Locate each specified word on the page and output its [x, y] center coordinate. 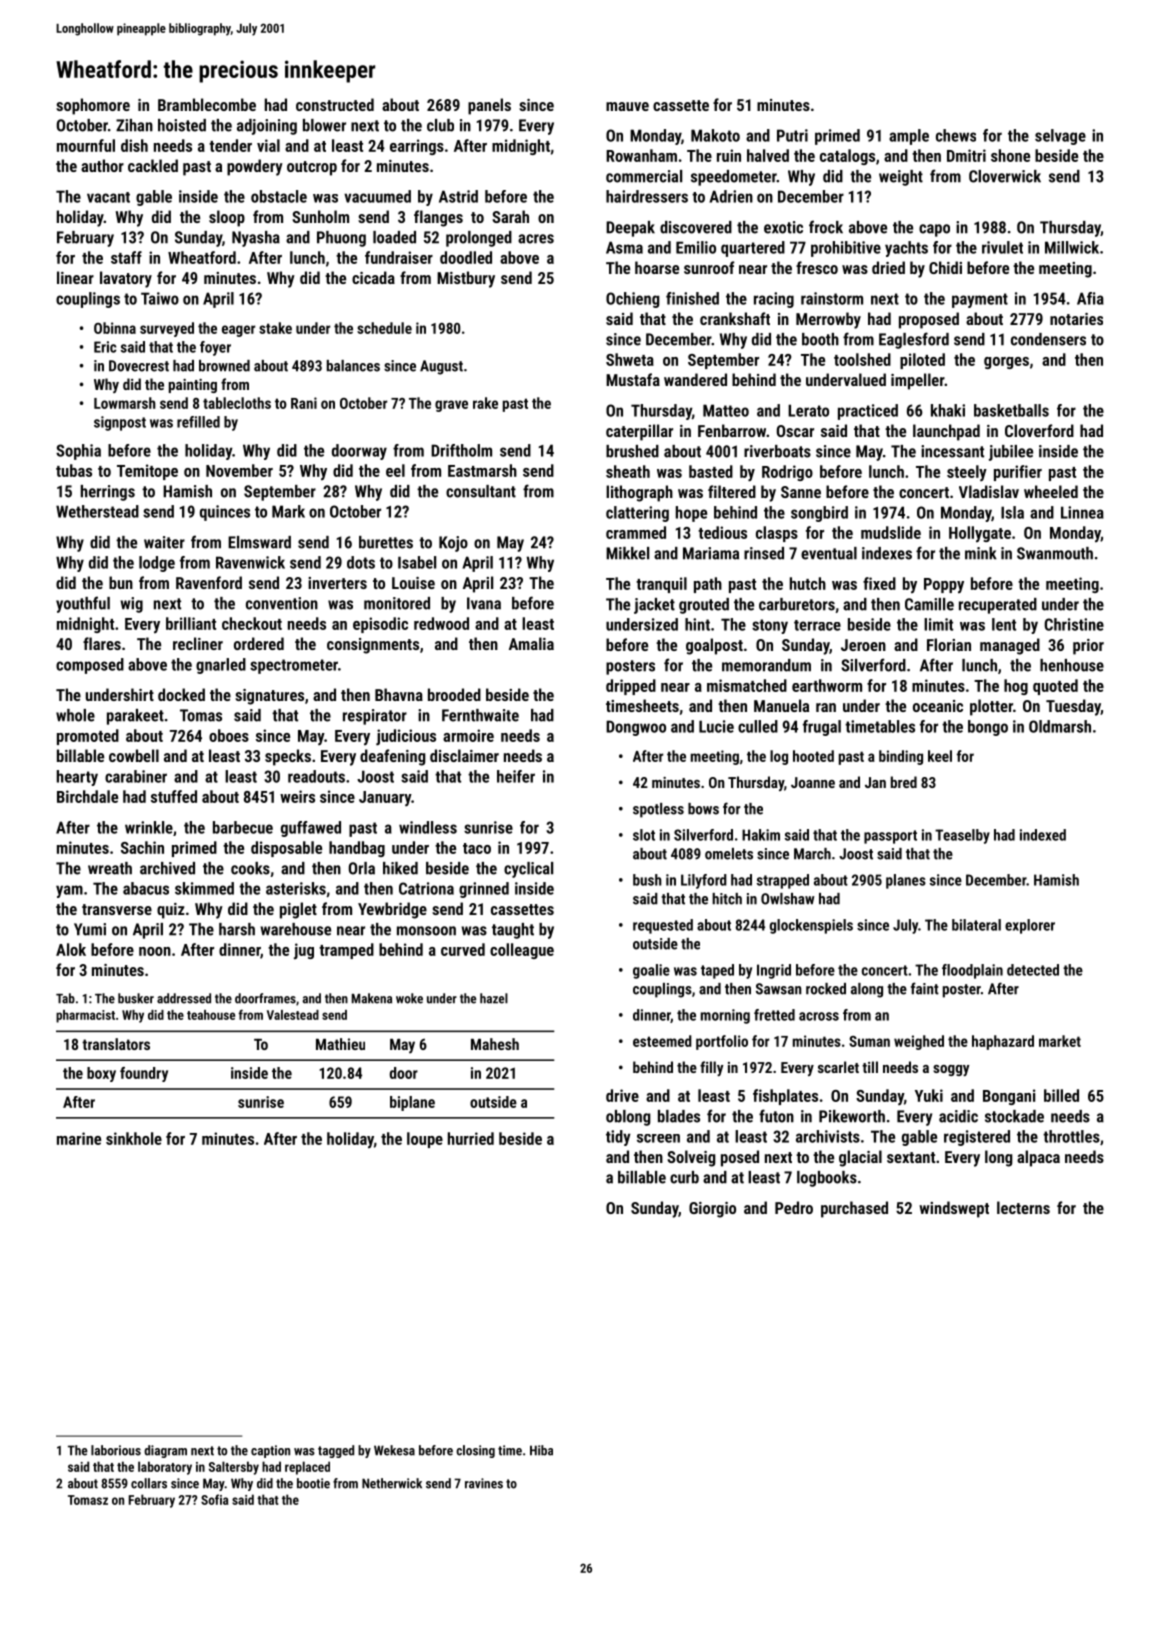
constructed [335, 104]
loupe [425, 1140]
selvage [1060, 137]
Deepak [630, 229]
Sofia [214, 1499]
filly [711, 1068]
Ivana [484, 603]
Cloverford [1039, 430]
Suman [869, 1041]
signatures [269, 697]
